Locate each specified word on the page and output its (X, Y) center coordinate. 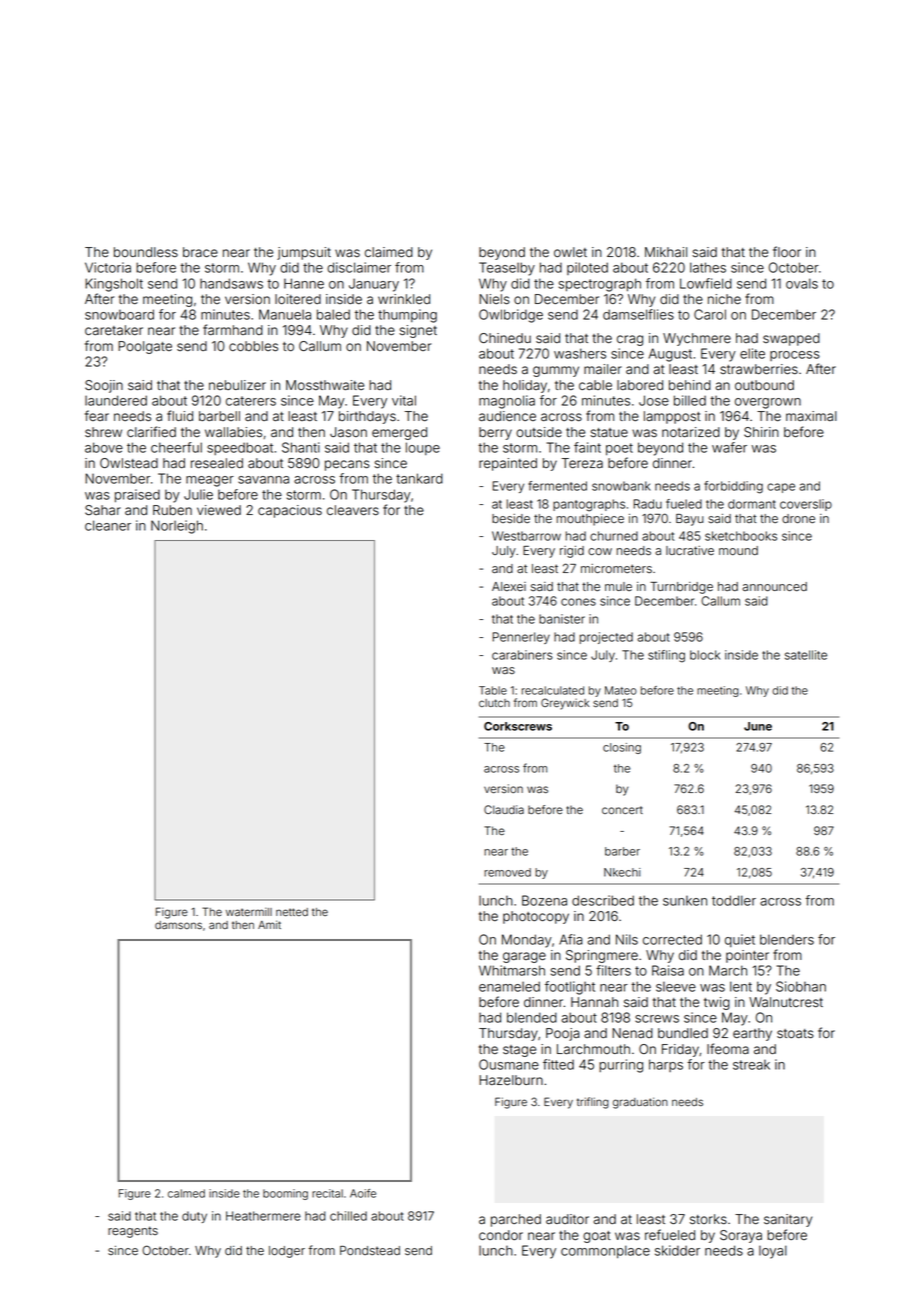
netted (292, 912)
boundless (146, 252)
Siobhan (801, 986)
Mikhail (666, 252)
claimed (389, 252)
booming (285, 1194)
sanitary (788, 1220)
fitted (558, 1064)
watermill (249, 911)
